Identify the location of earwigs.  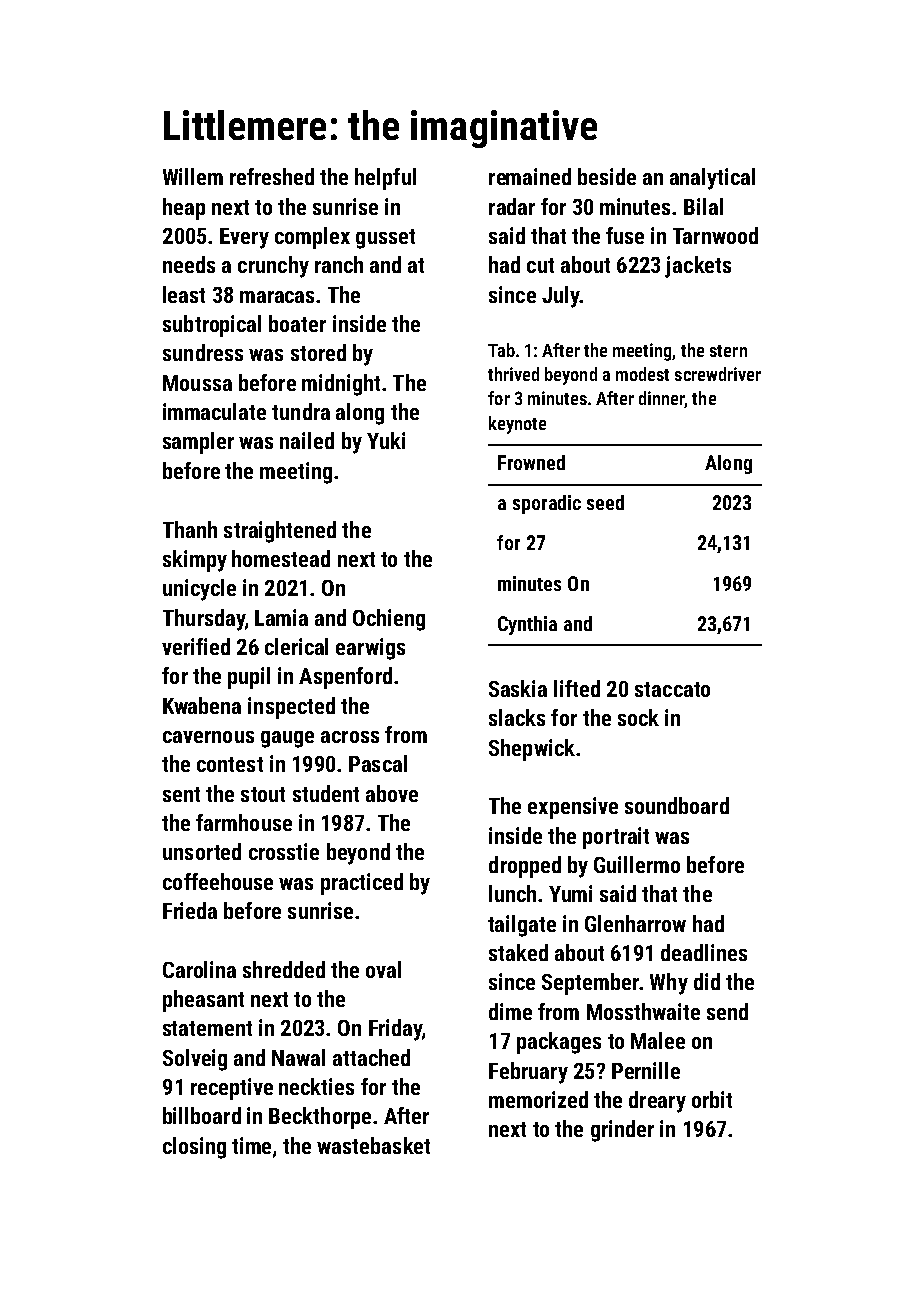
(370, 649).
